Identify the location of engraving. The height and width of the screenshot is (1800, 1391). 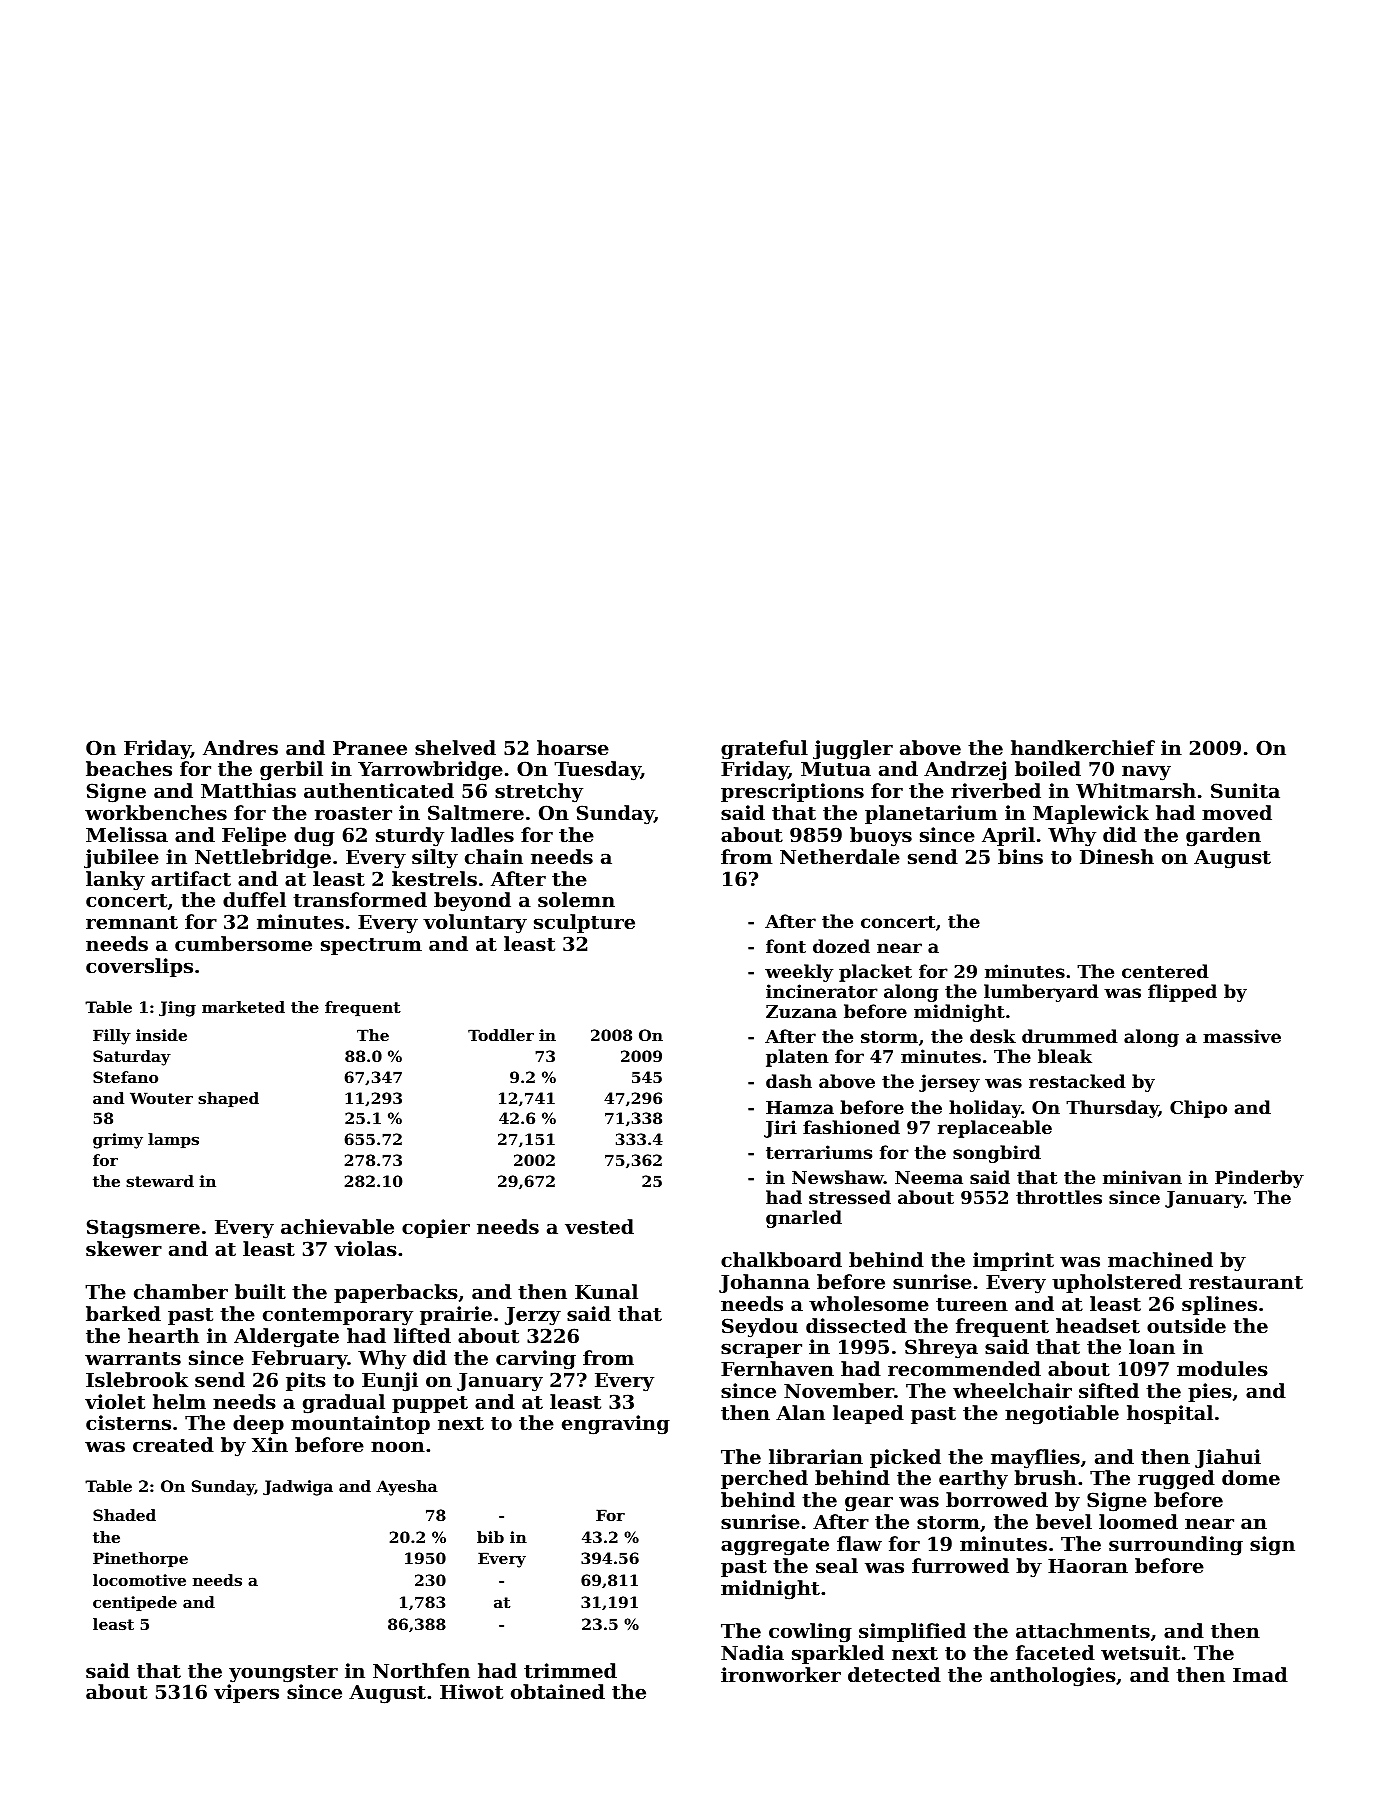
(616, 1425).
